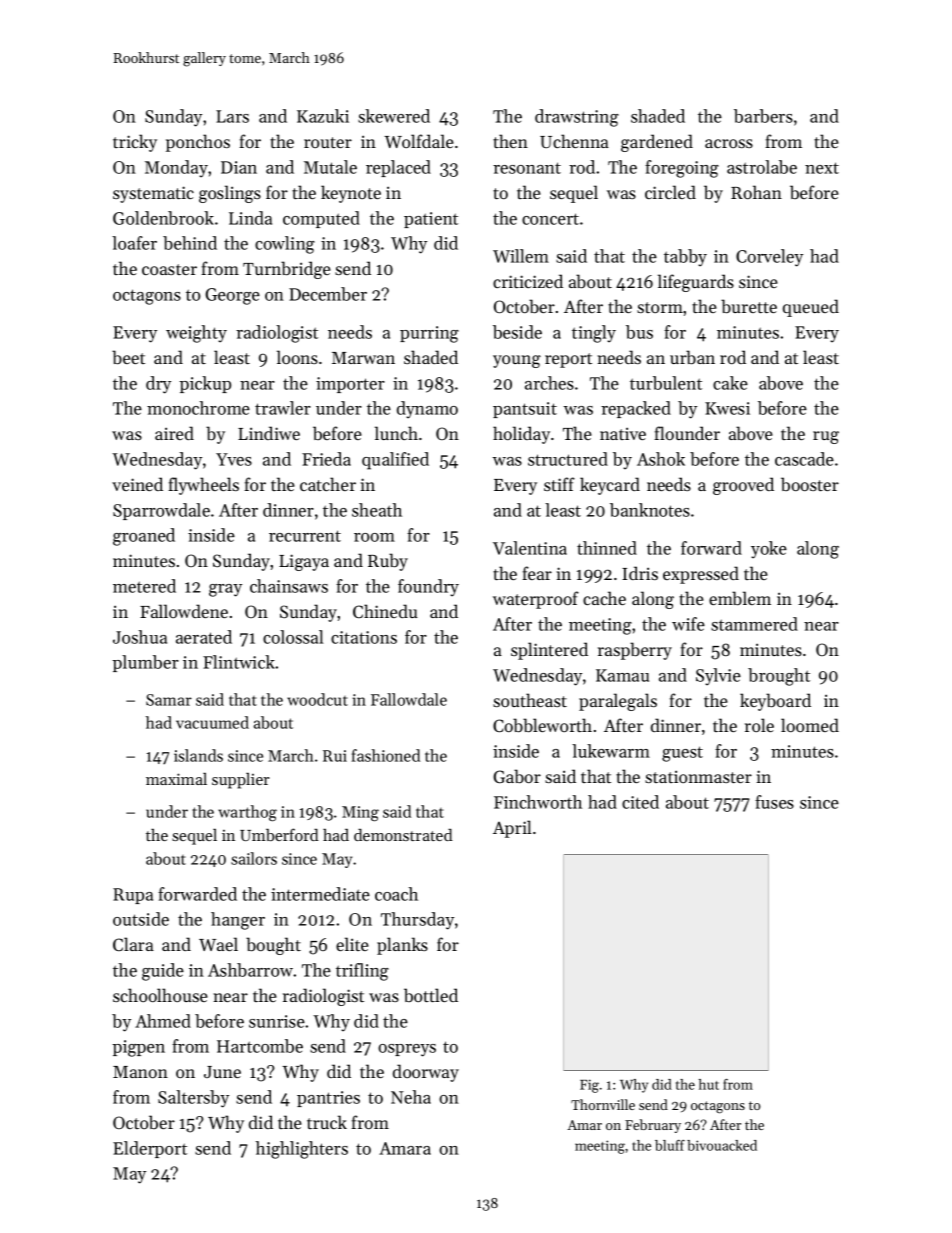  I want to click on gray, so click(225, 590).
